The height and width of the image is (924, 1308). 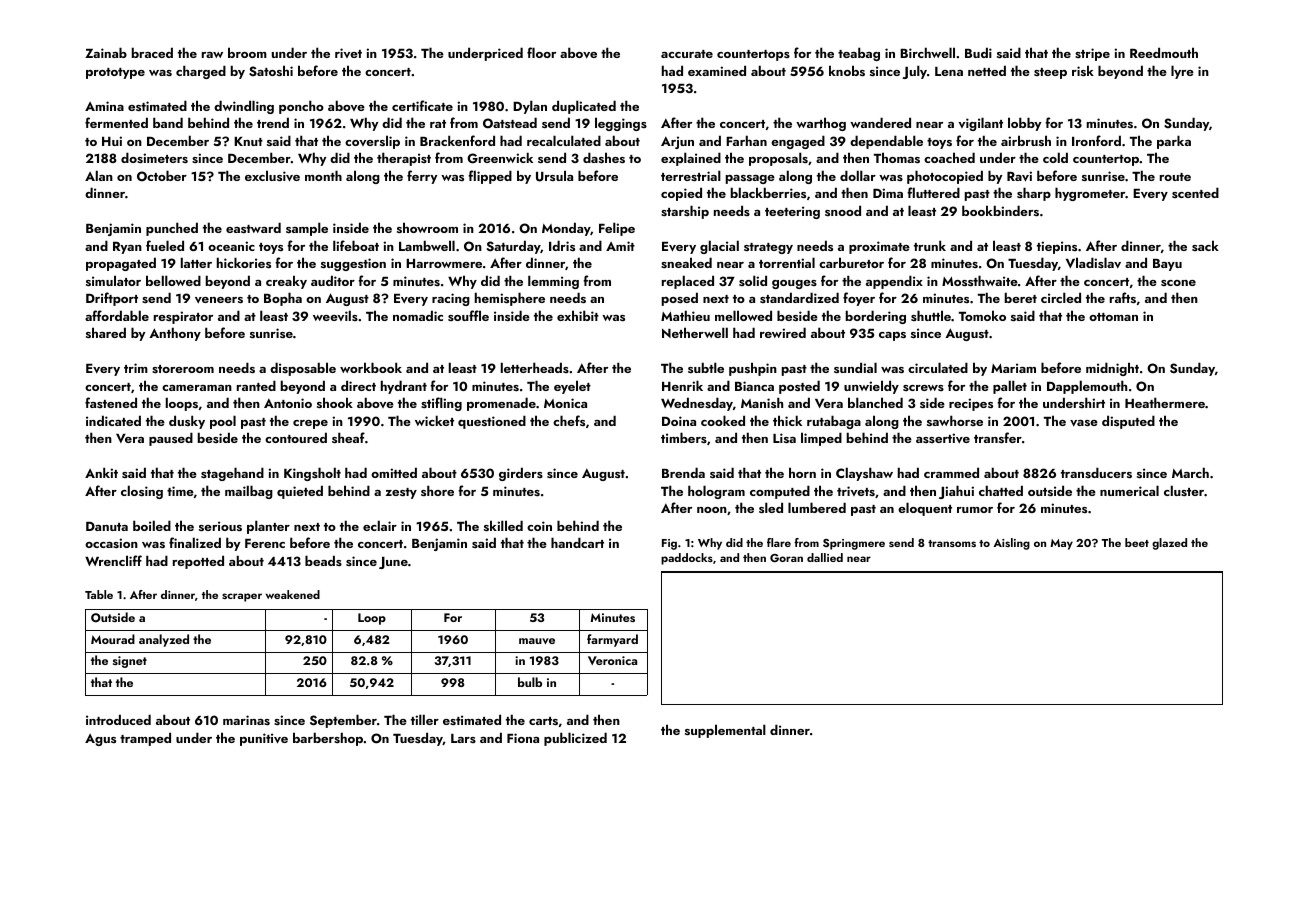 I want to click on leggings, so click(x=621, y=124).
